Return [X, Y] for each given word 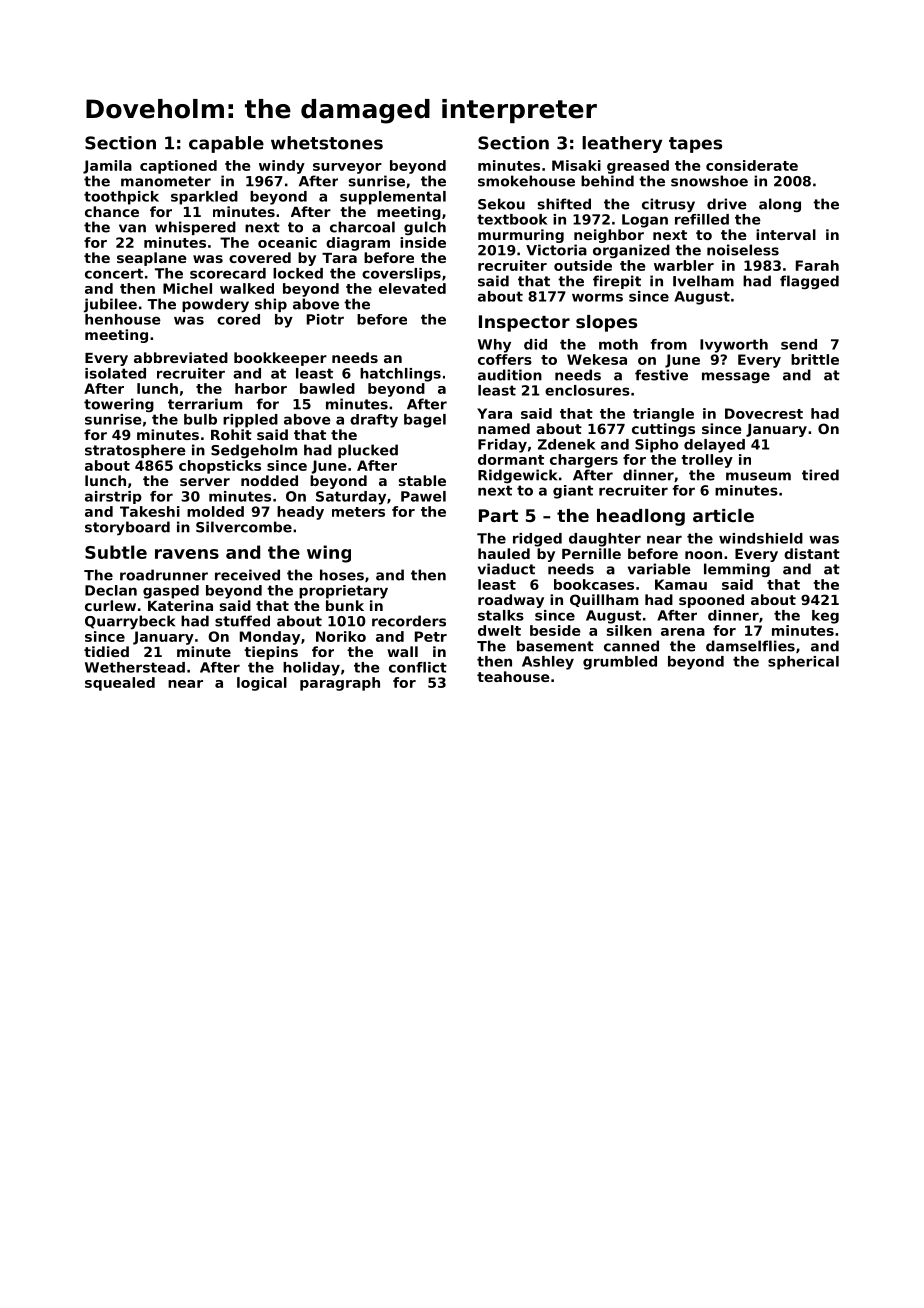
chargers [584, 461]
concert [114, 273]
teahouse [513, 676]
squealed [120, 684]
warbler [684, 265]
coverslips [401, 275]
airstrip [113, 497]
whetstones [327, 143]
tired [820, 475]
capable [226, 144]
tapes [695, 145]
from [669, 344]
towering [119, 405]
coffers [505, 359]
